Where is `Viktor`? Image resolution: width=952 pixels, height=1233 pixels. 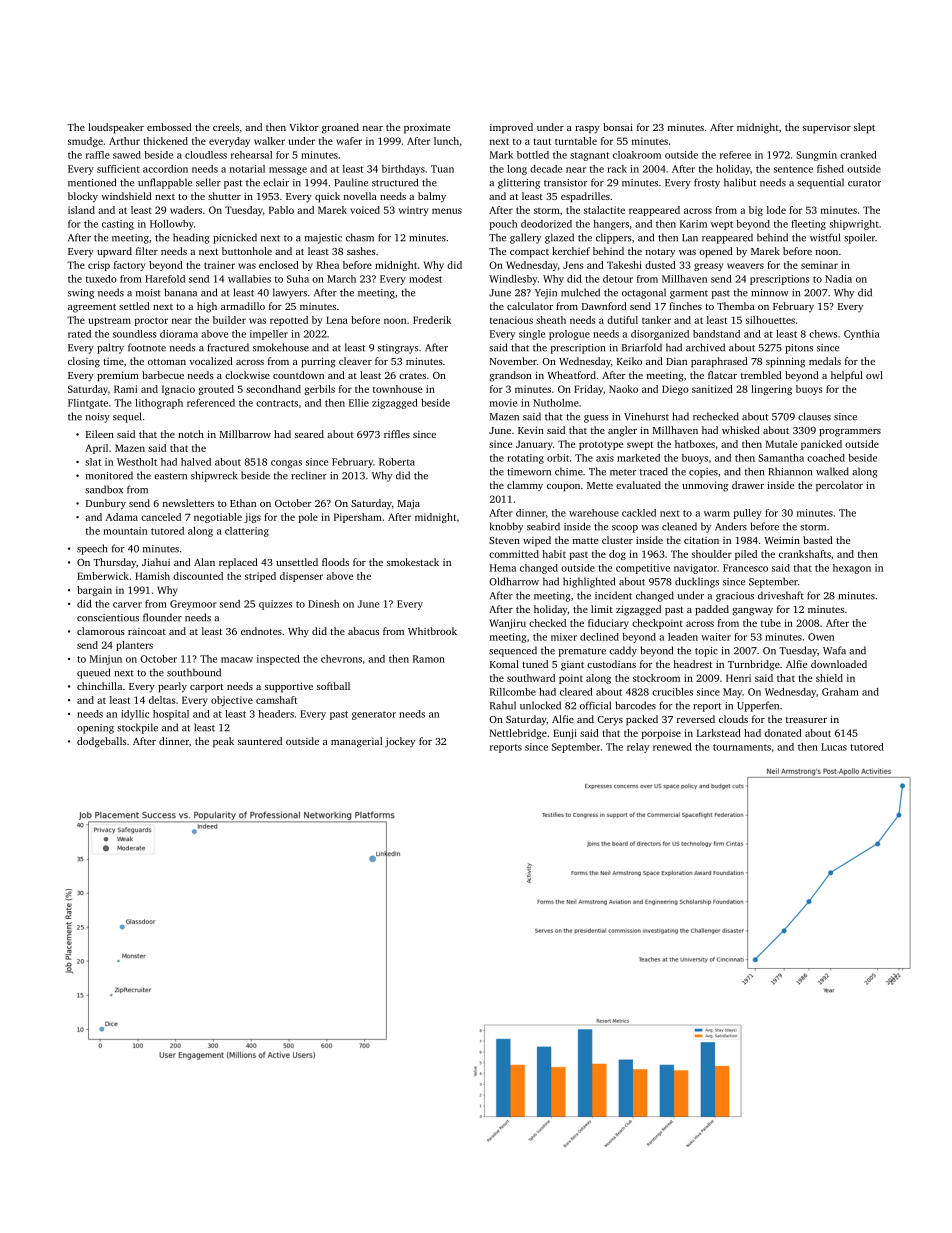
Viktor is located at coordinates (304, 127).
